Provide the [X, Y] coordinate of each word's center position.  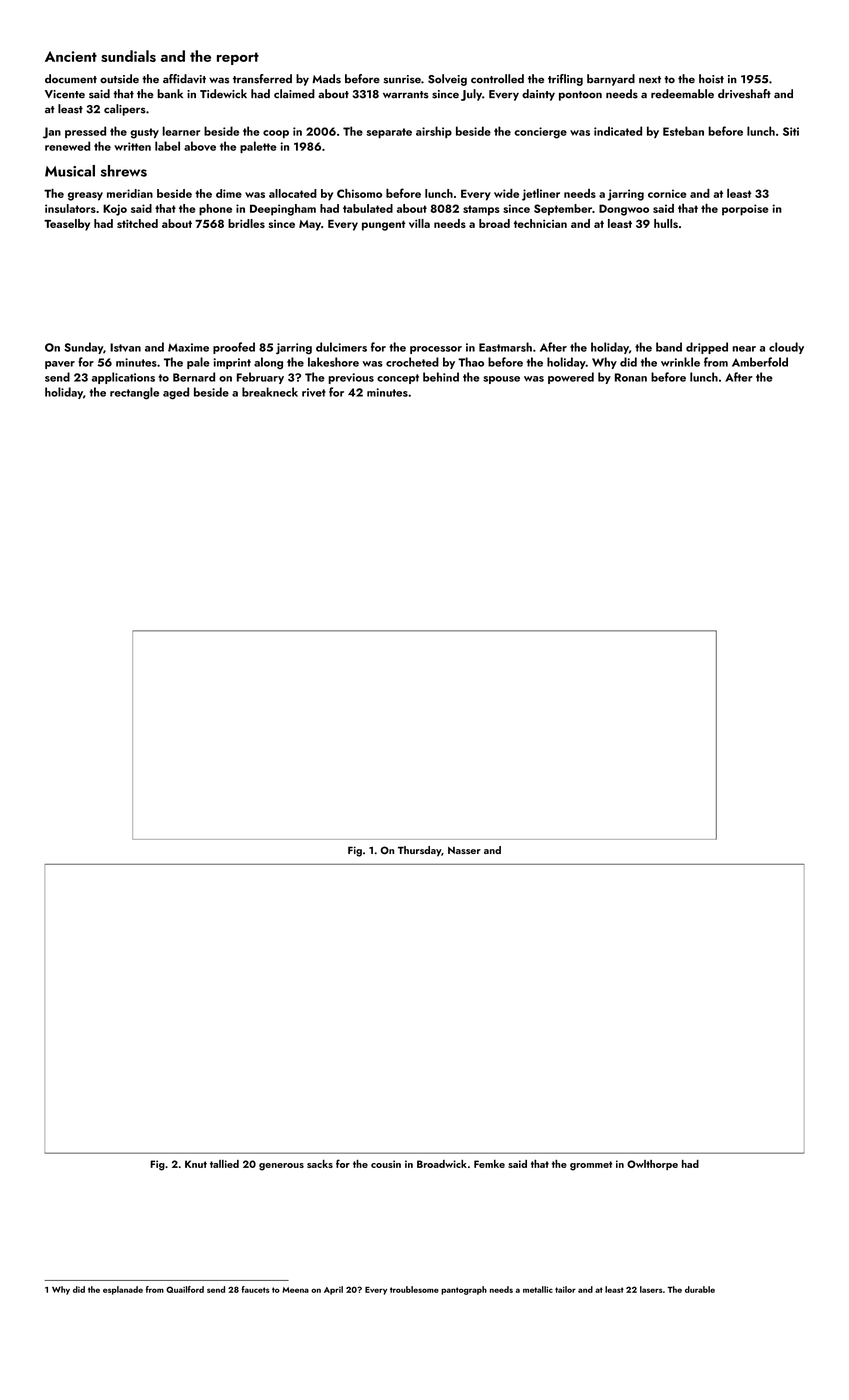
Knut [196, 1164]
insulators [70, 208]
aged [176, 393]
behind [441, 377]
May [310, 225]
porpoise [745, 210]
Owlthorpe [652, 1165]
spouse [501, 380]
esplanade [123, 1290]
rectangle [134, 393]
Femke [489, 1164]
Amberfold [760, 362]
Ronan [631, 377]
